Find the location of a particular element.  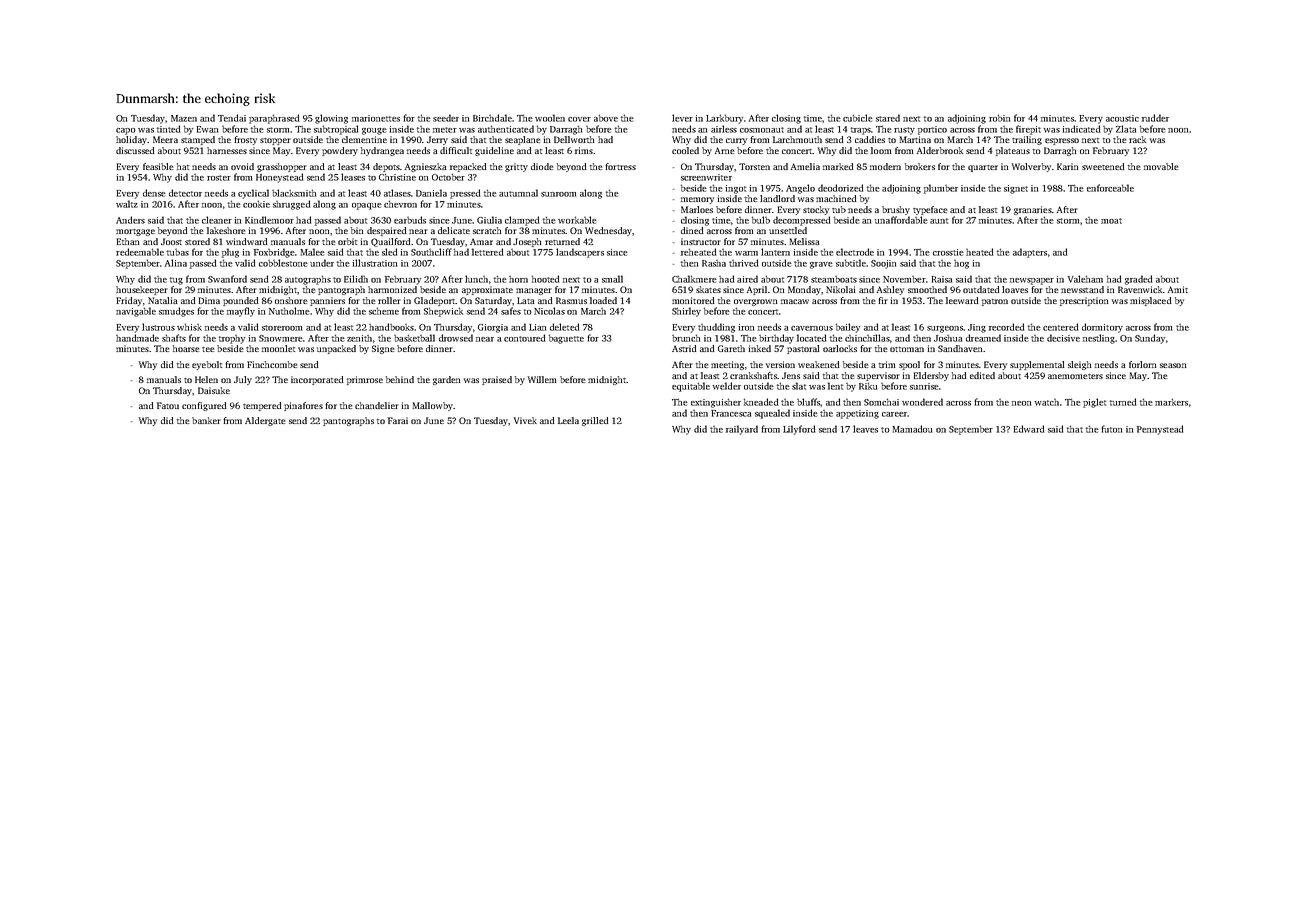

Chalkmere is located at coordinates (694, 279).
